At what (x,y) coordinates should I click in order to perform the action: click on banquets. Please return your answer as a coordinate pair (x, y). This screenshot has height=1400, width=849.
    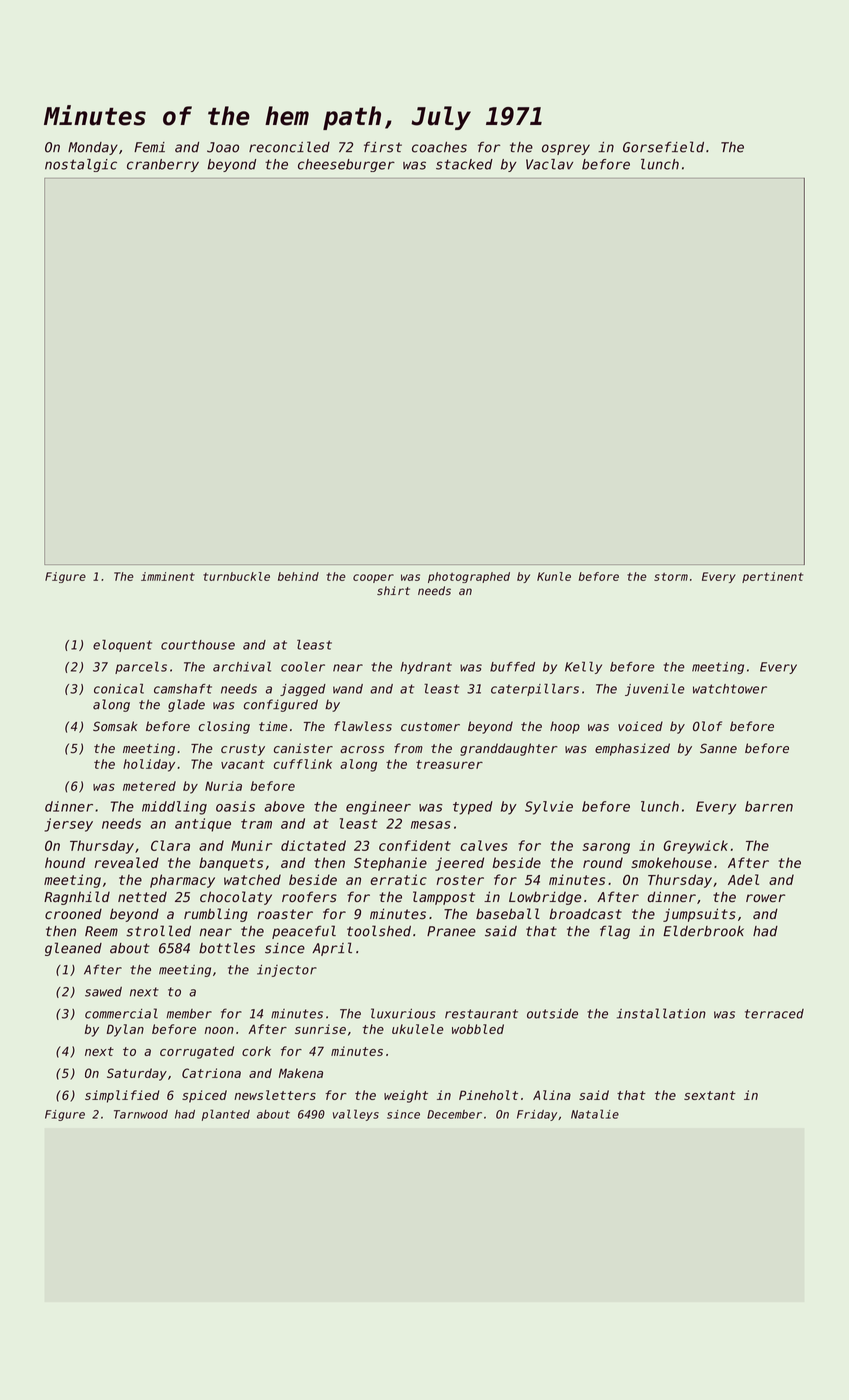
    Looking at the image, I should click on (231, 864).
